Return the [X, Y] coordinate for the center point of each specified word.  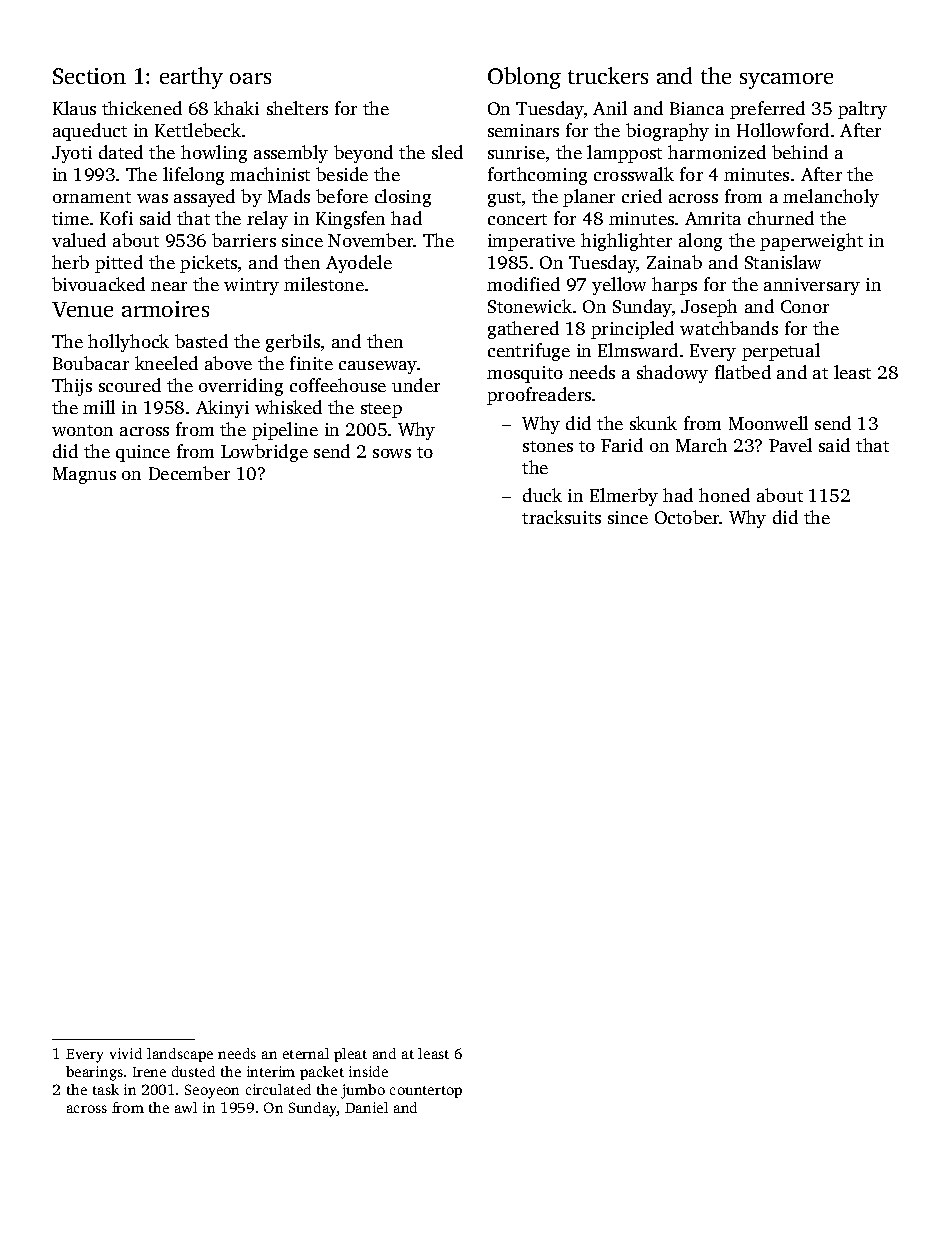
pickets [208, 264]
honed [724, 495]
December [189, 473]
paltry [862, 110]
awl [186, 1107]
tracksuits [561, 517]
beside [342, 174]
